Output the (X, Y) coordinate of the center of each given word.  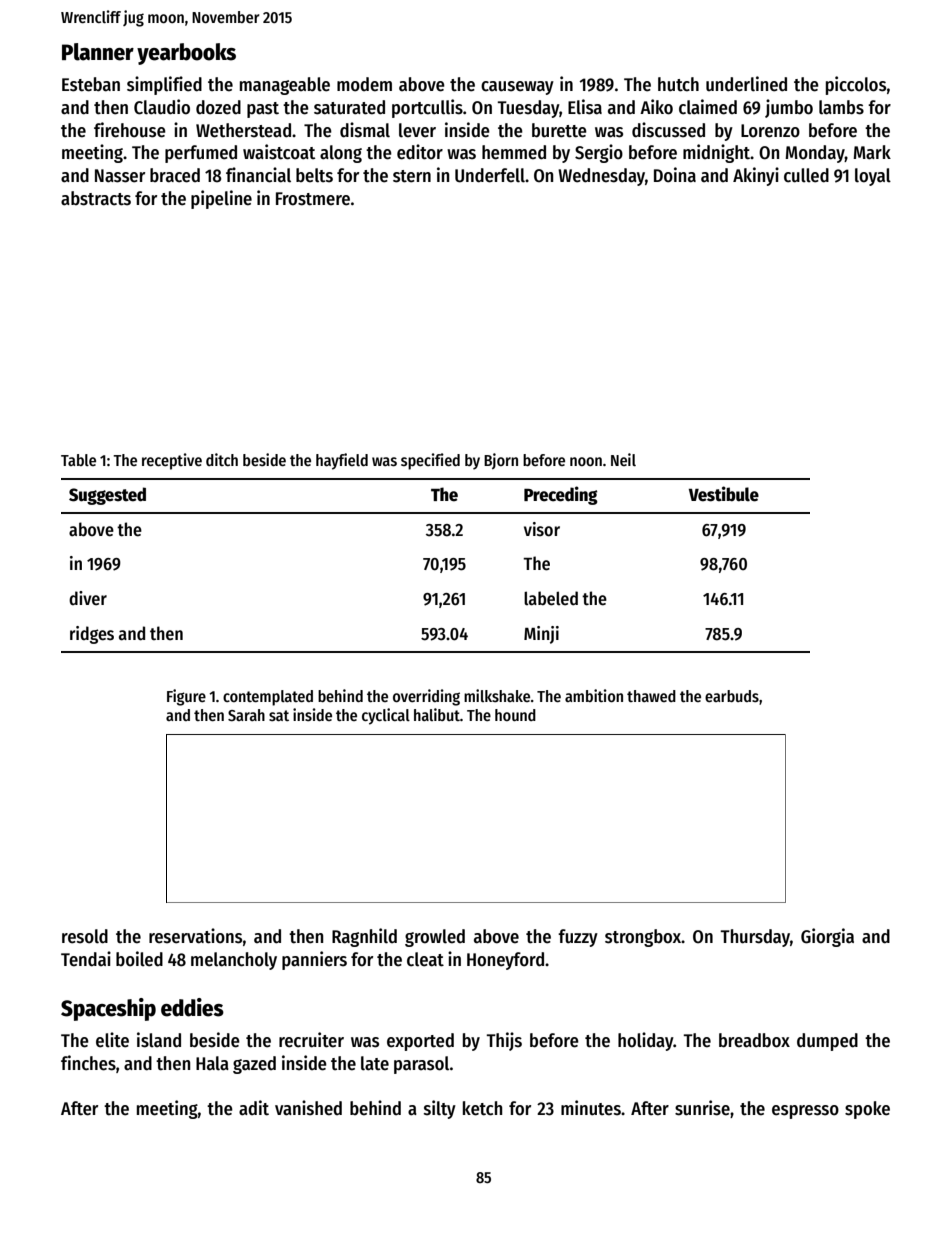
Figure (186, 697)
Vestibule (724, 494)
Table (78, 460)
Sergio (599, 153)
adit (254, 1108)
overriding (426, 697)
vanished (308, 1108)
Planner (98, 52)
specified (430, 461)
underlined (746, 84)
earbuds (732, 696)
